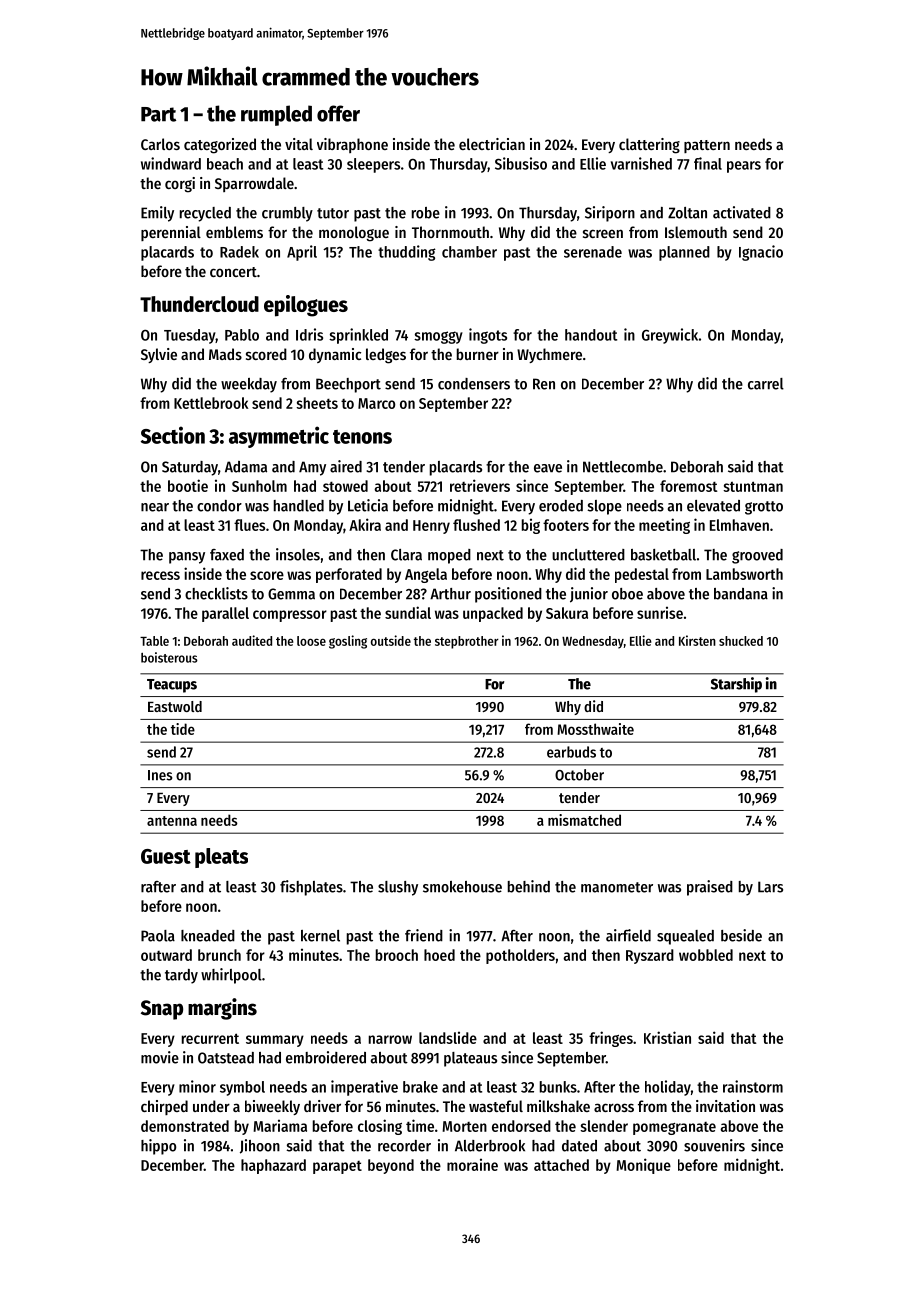 This screenshot has width=924, height=1312. I want to click on unpacked, so click(493, 614).
